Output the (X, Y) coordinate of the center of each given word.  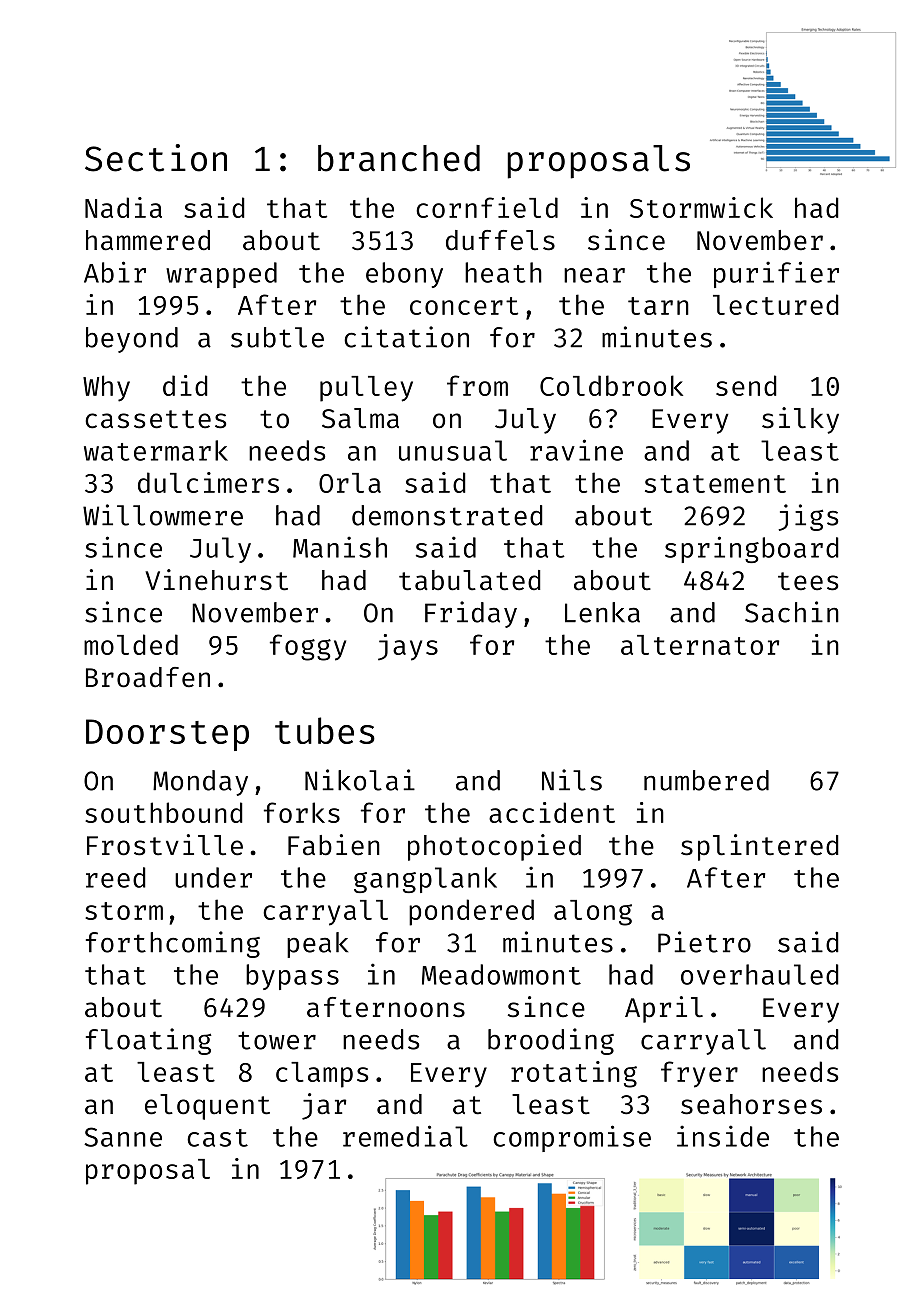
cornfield (487, 207)
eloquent (207, 1107)
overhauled (760, 974)
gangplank (425, 880)
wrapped (221, 275)
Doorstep (167, 735)
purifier (776, 274)
